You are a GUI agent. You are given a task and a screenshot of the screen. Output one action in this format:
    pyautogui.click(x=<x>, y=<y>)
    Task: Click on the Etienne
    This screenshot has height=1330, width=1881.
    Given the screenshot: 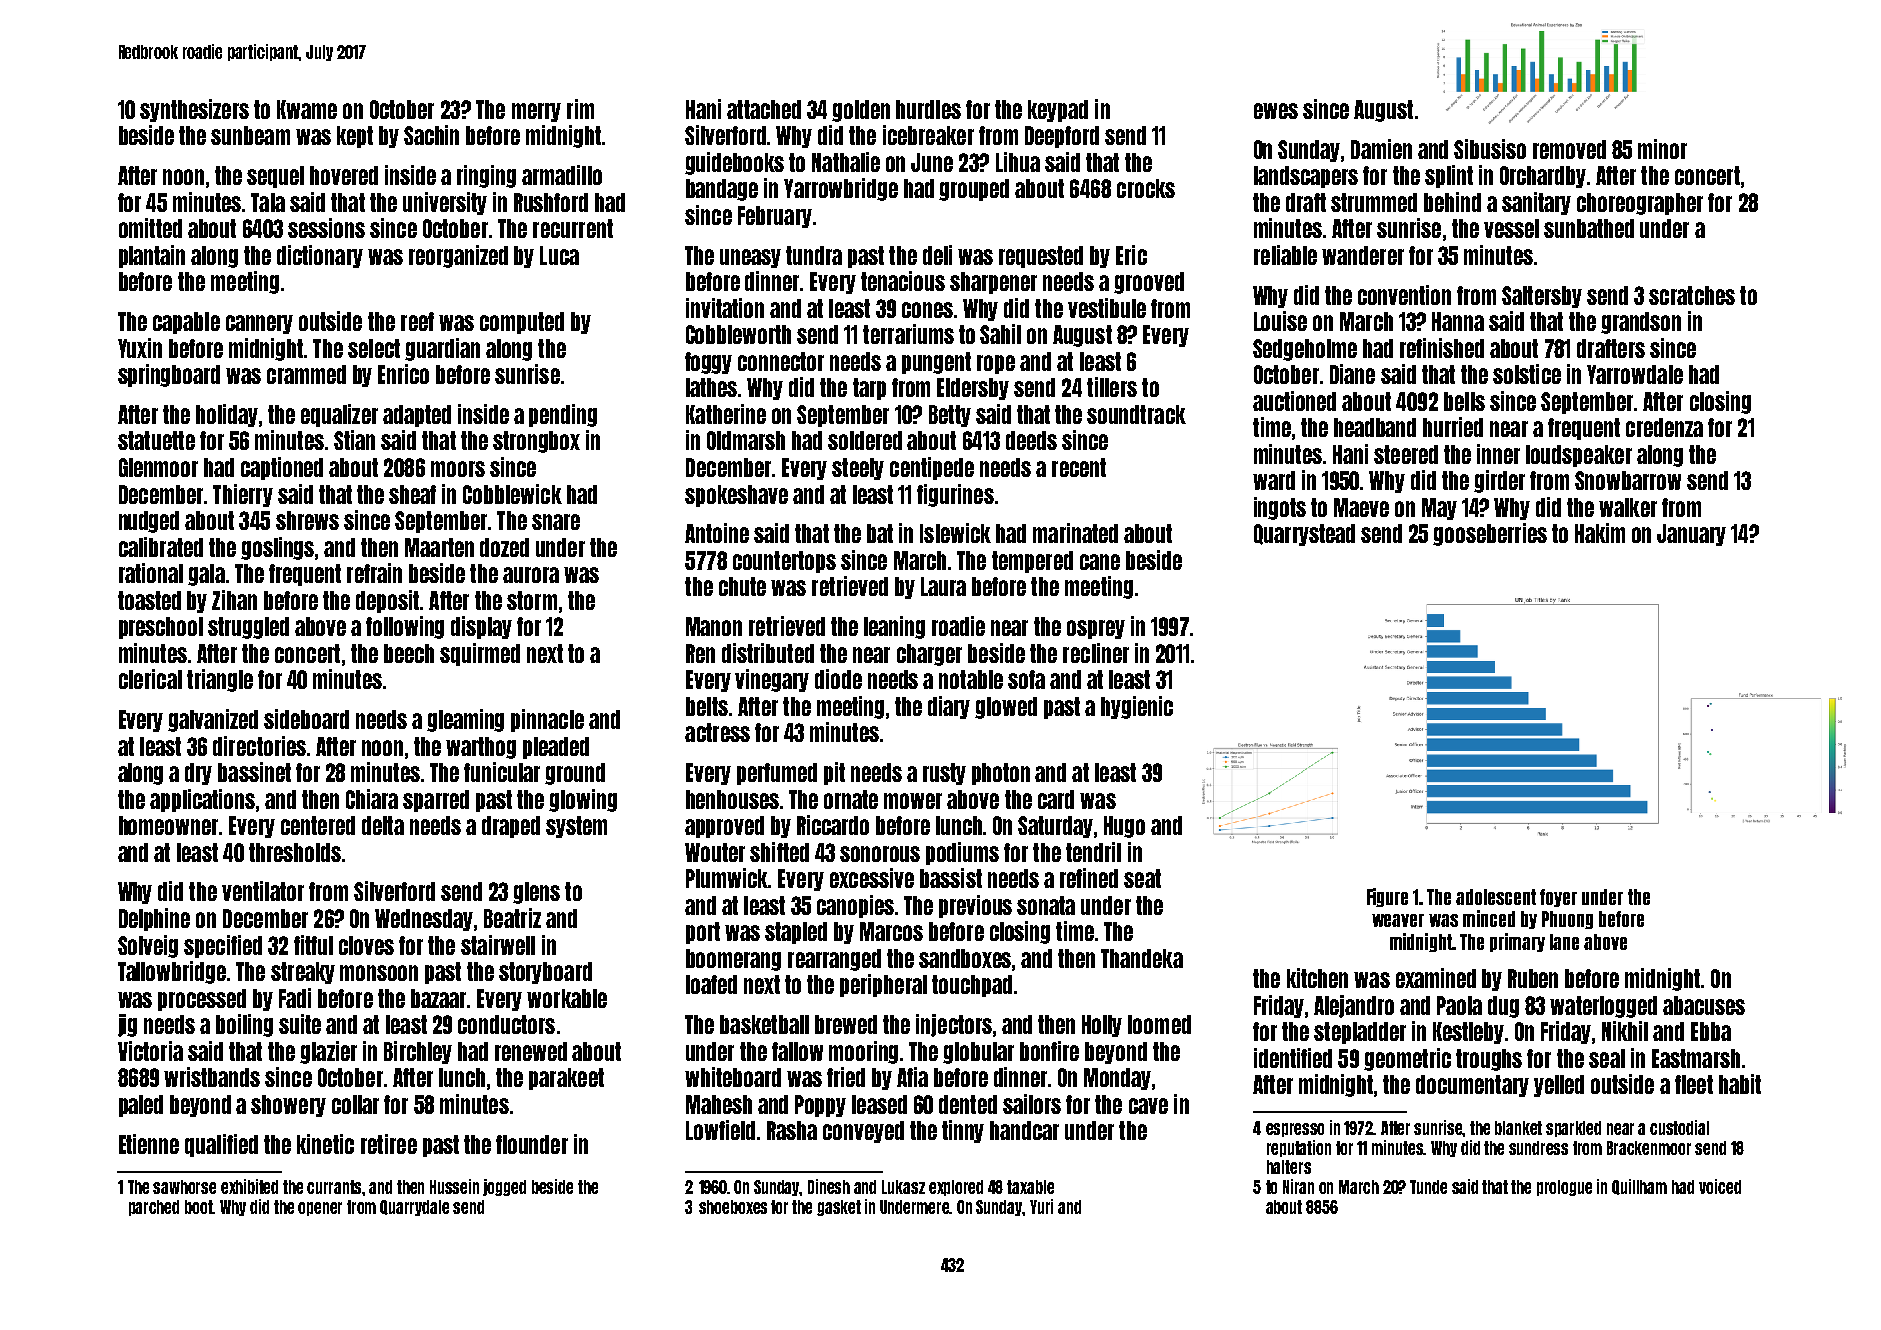 What is the action you would take?
    pyautogui.click(x=149, y=1144)
